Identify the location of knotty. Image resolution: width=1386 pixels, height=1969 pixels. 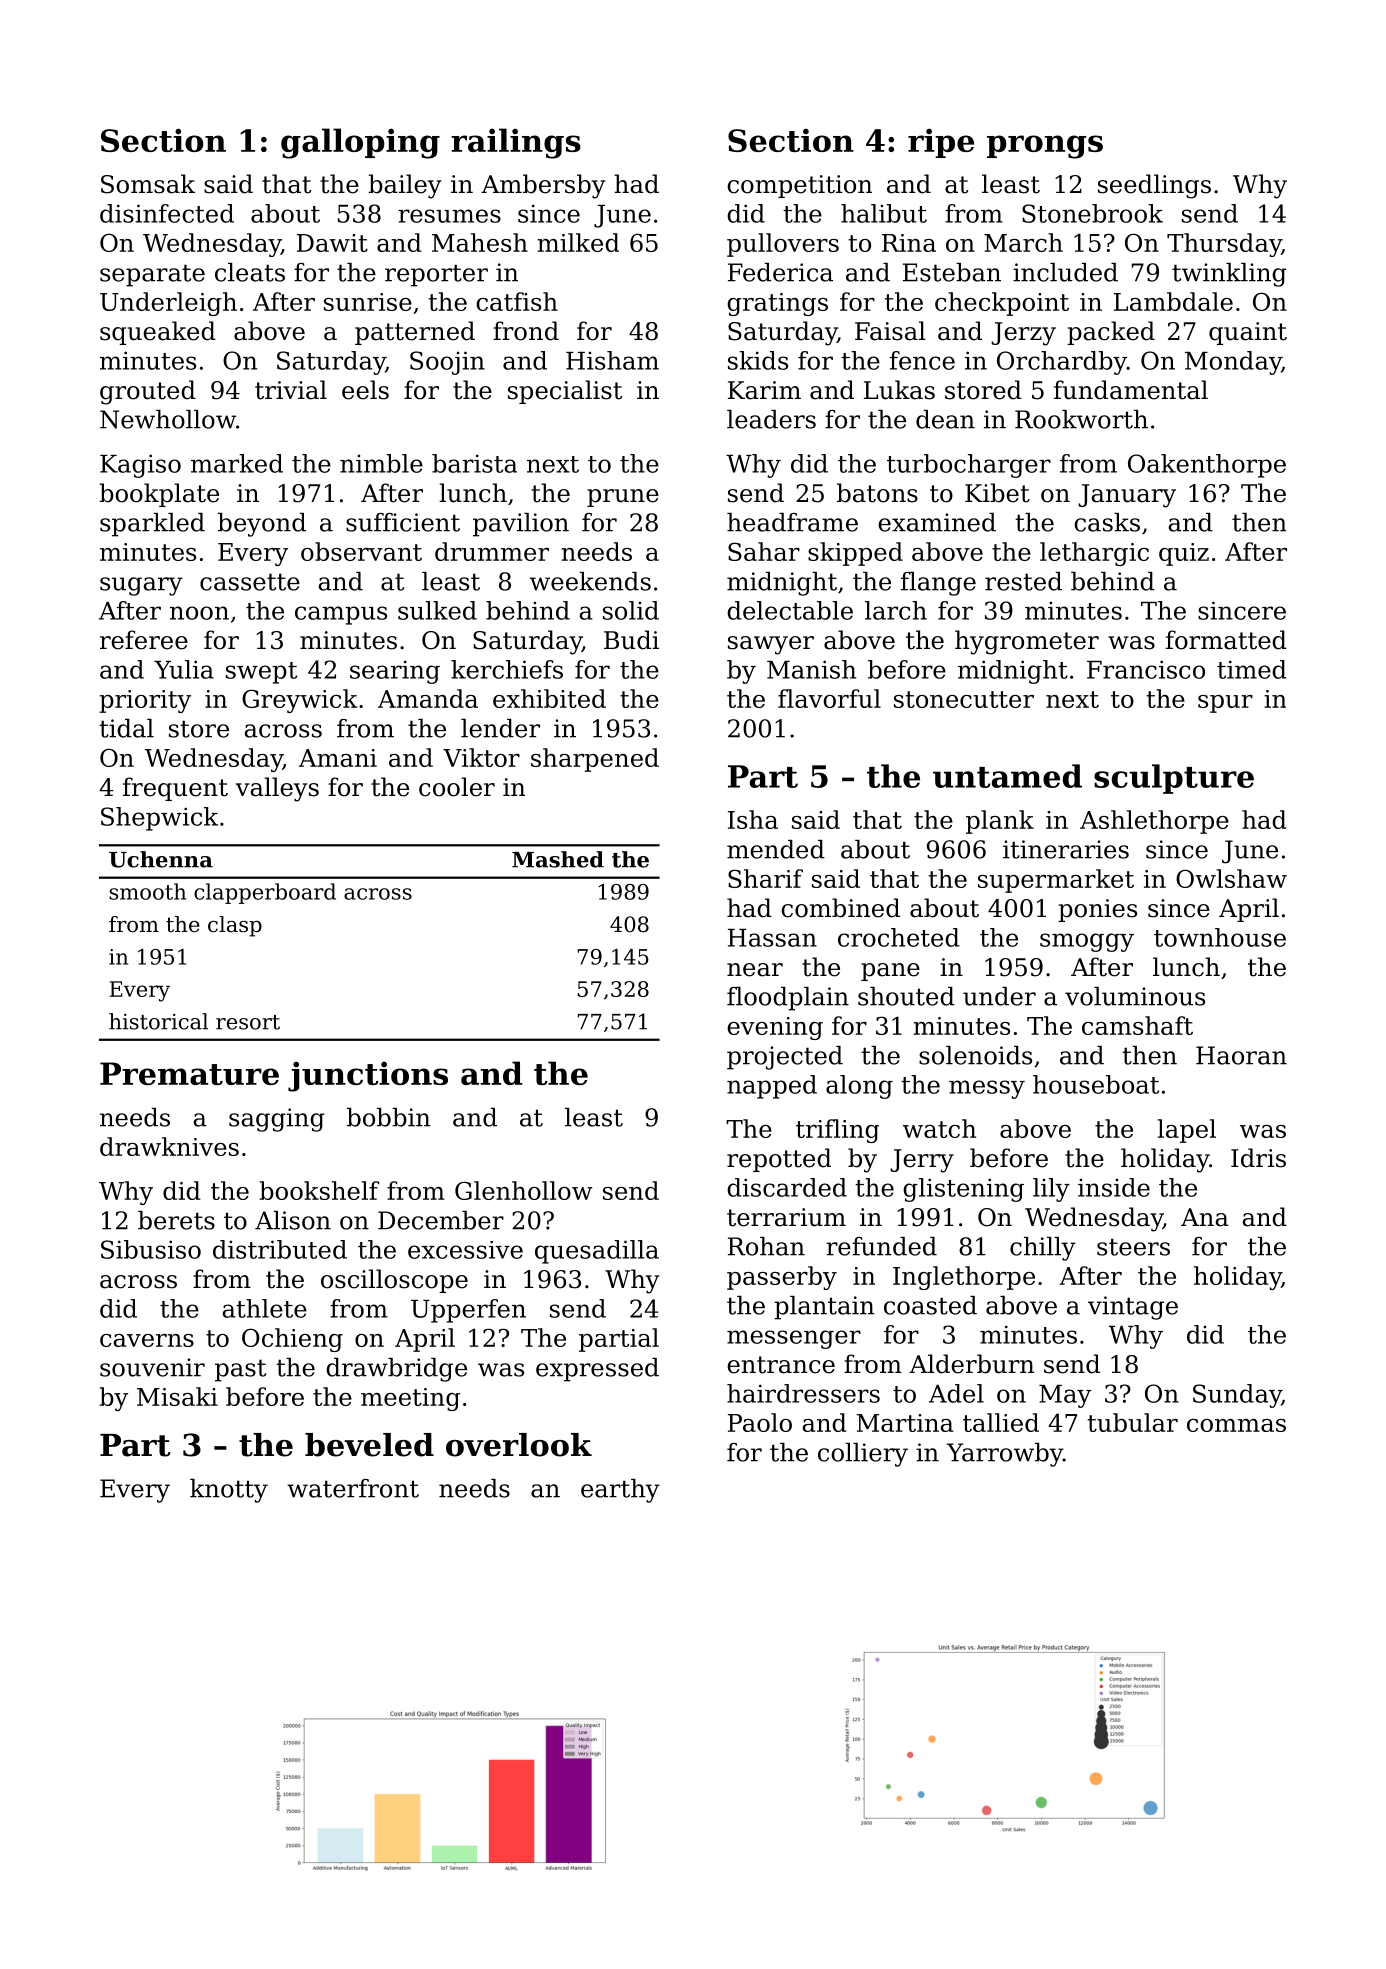
(229, 1491).
